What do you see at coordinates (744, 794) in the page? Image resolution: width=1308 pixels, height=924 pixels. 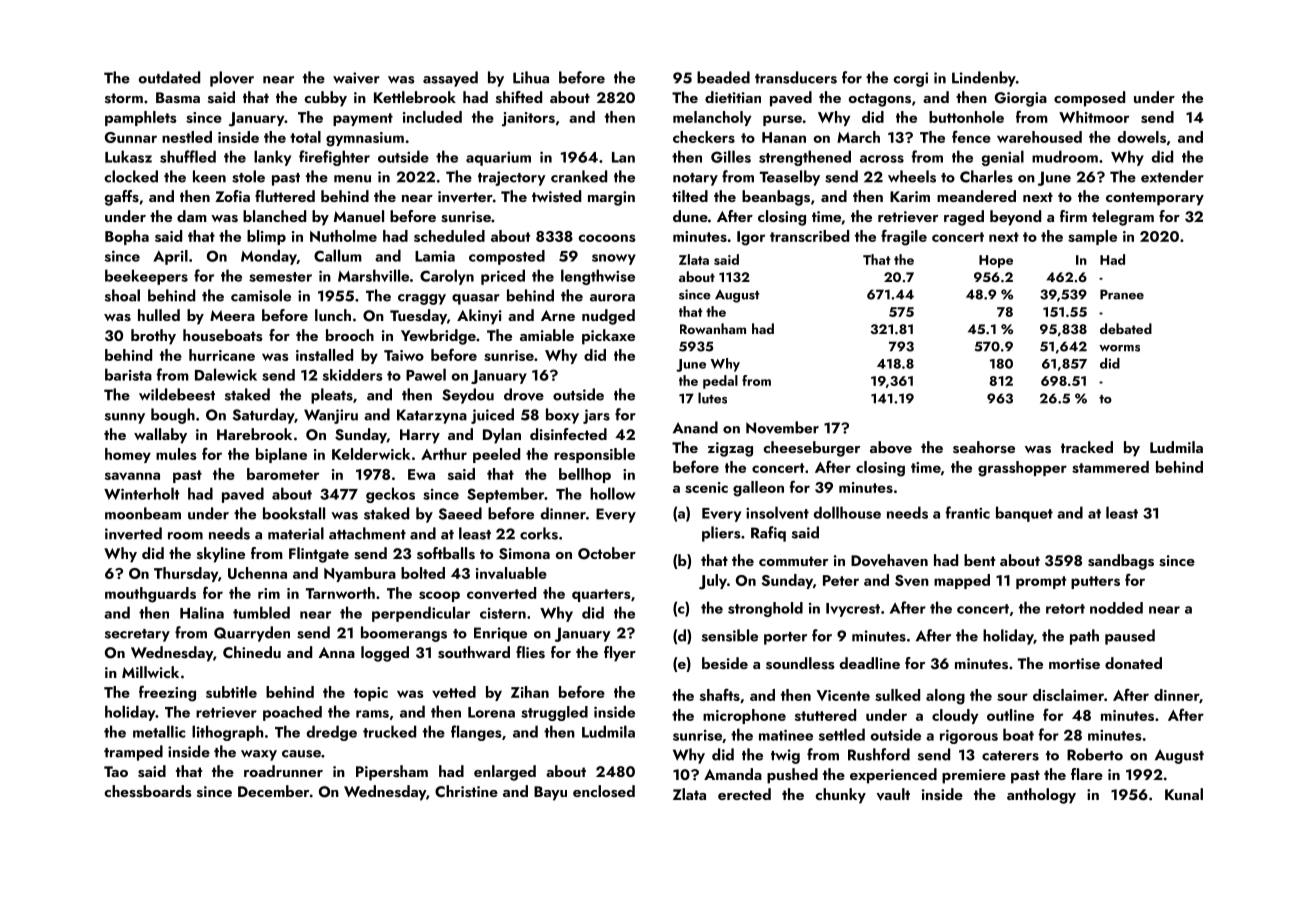 I see `erected` at bounding box center [744, 794].
